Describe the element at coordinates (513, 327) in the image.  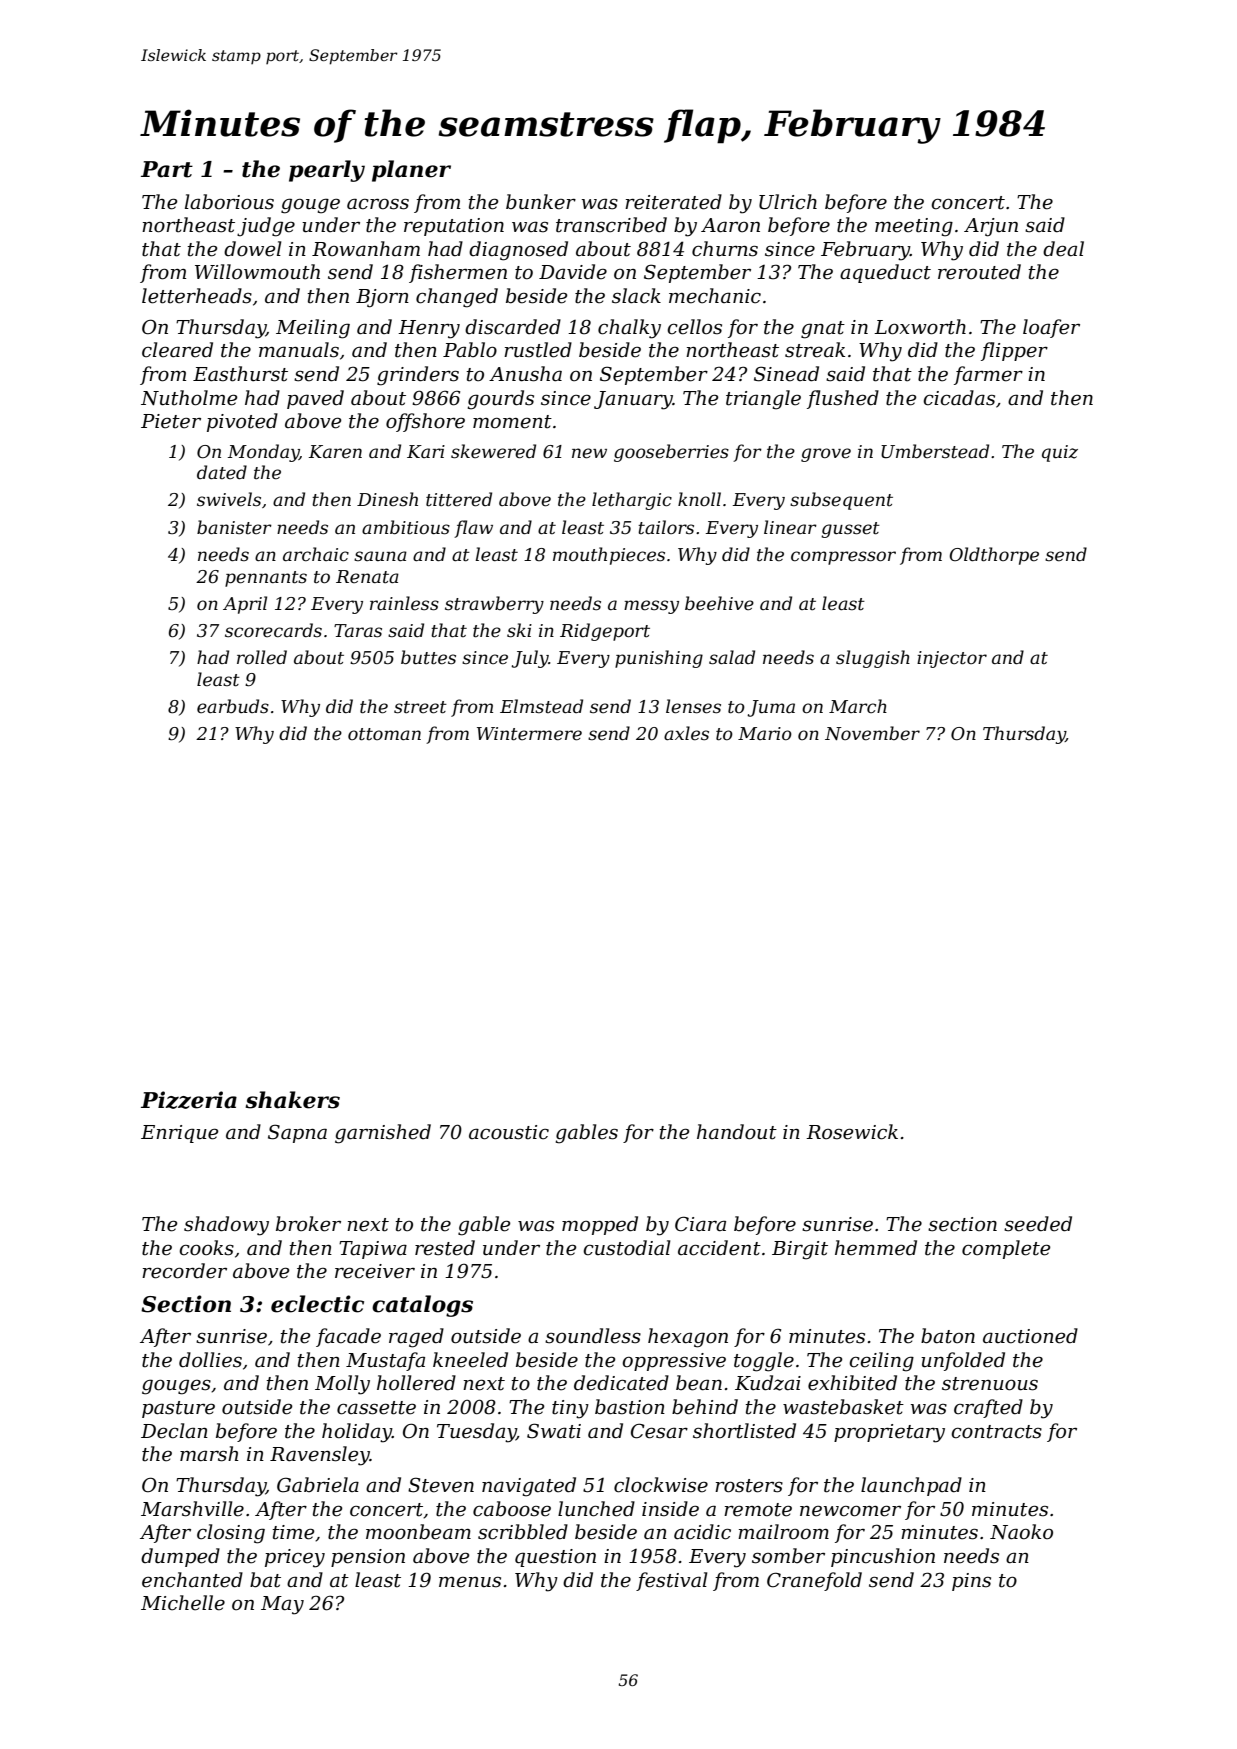
I see `discarded` at that location.
